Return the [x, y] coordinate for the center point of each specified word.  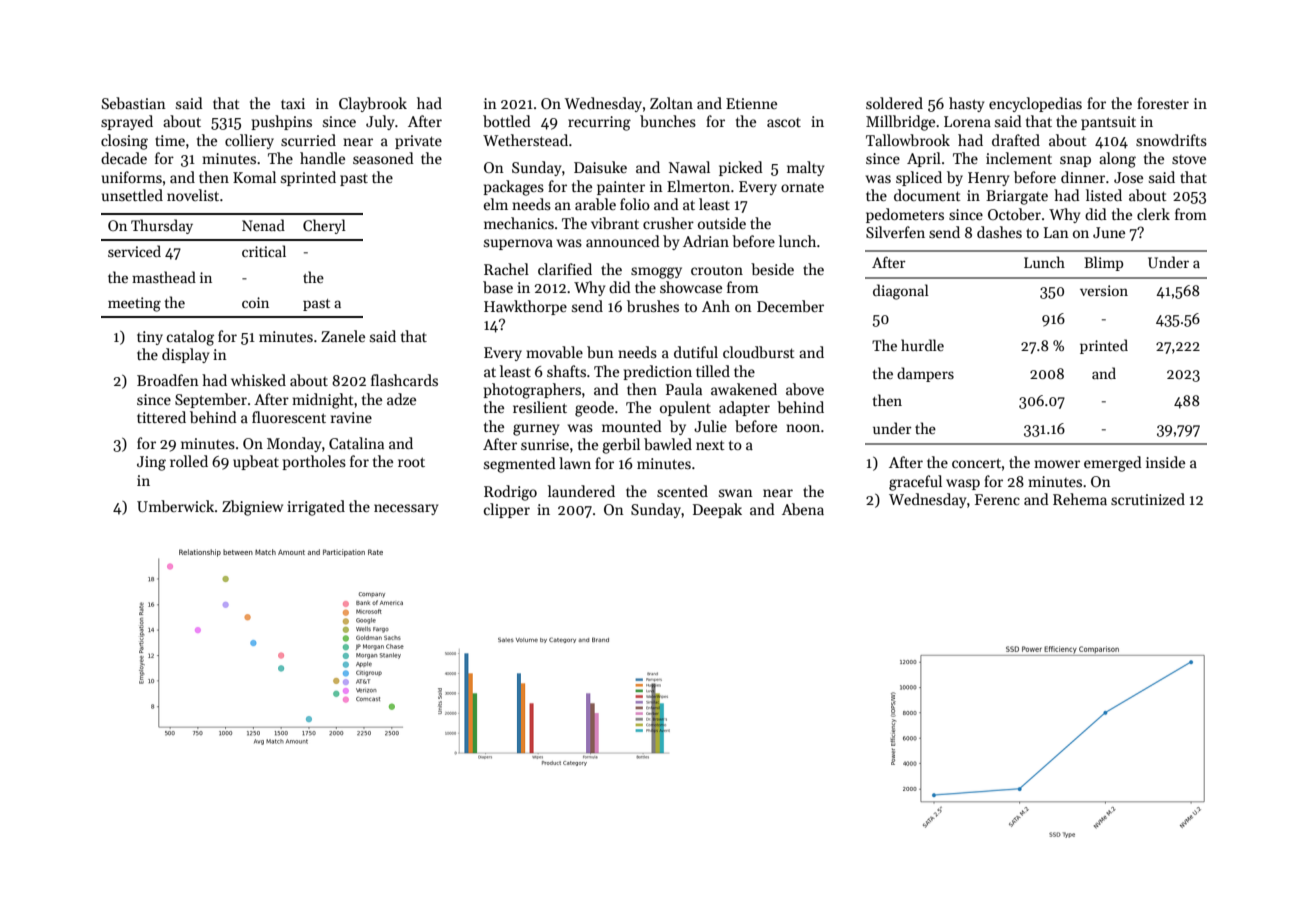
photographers [532, 391]
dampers [925, 374]
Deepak [717, 510]
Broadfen [168, 380]
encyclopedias [1035, 104]
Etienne [751, 103]
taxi [293, 103]
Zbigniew [252, 508]
